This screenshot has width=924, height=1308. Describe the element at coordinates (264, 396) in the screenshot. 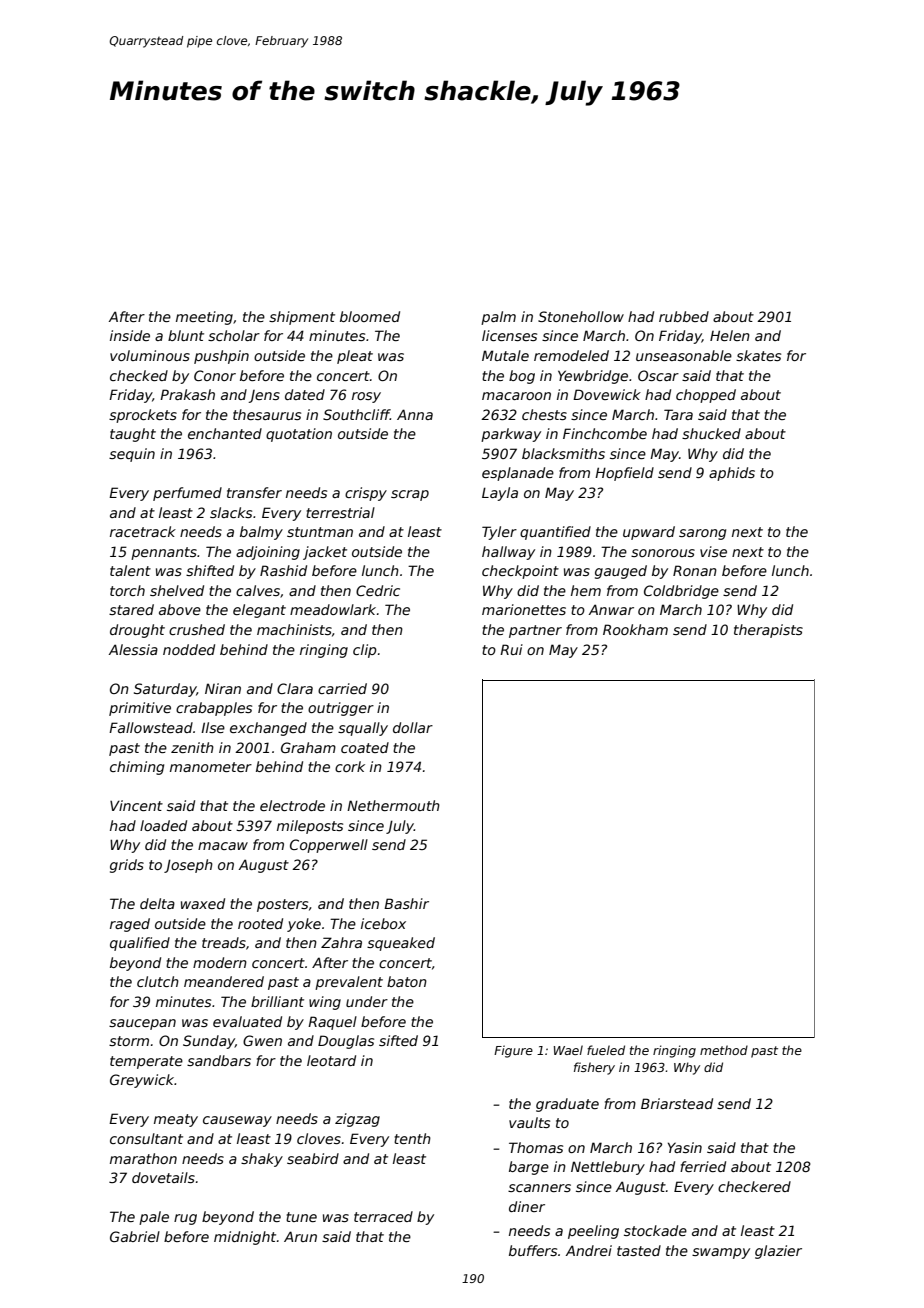

I see `Jens` at that location.
